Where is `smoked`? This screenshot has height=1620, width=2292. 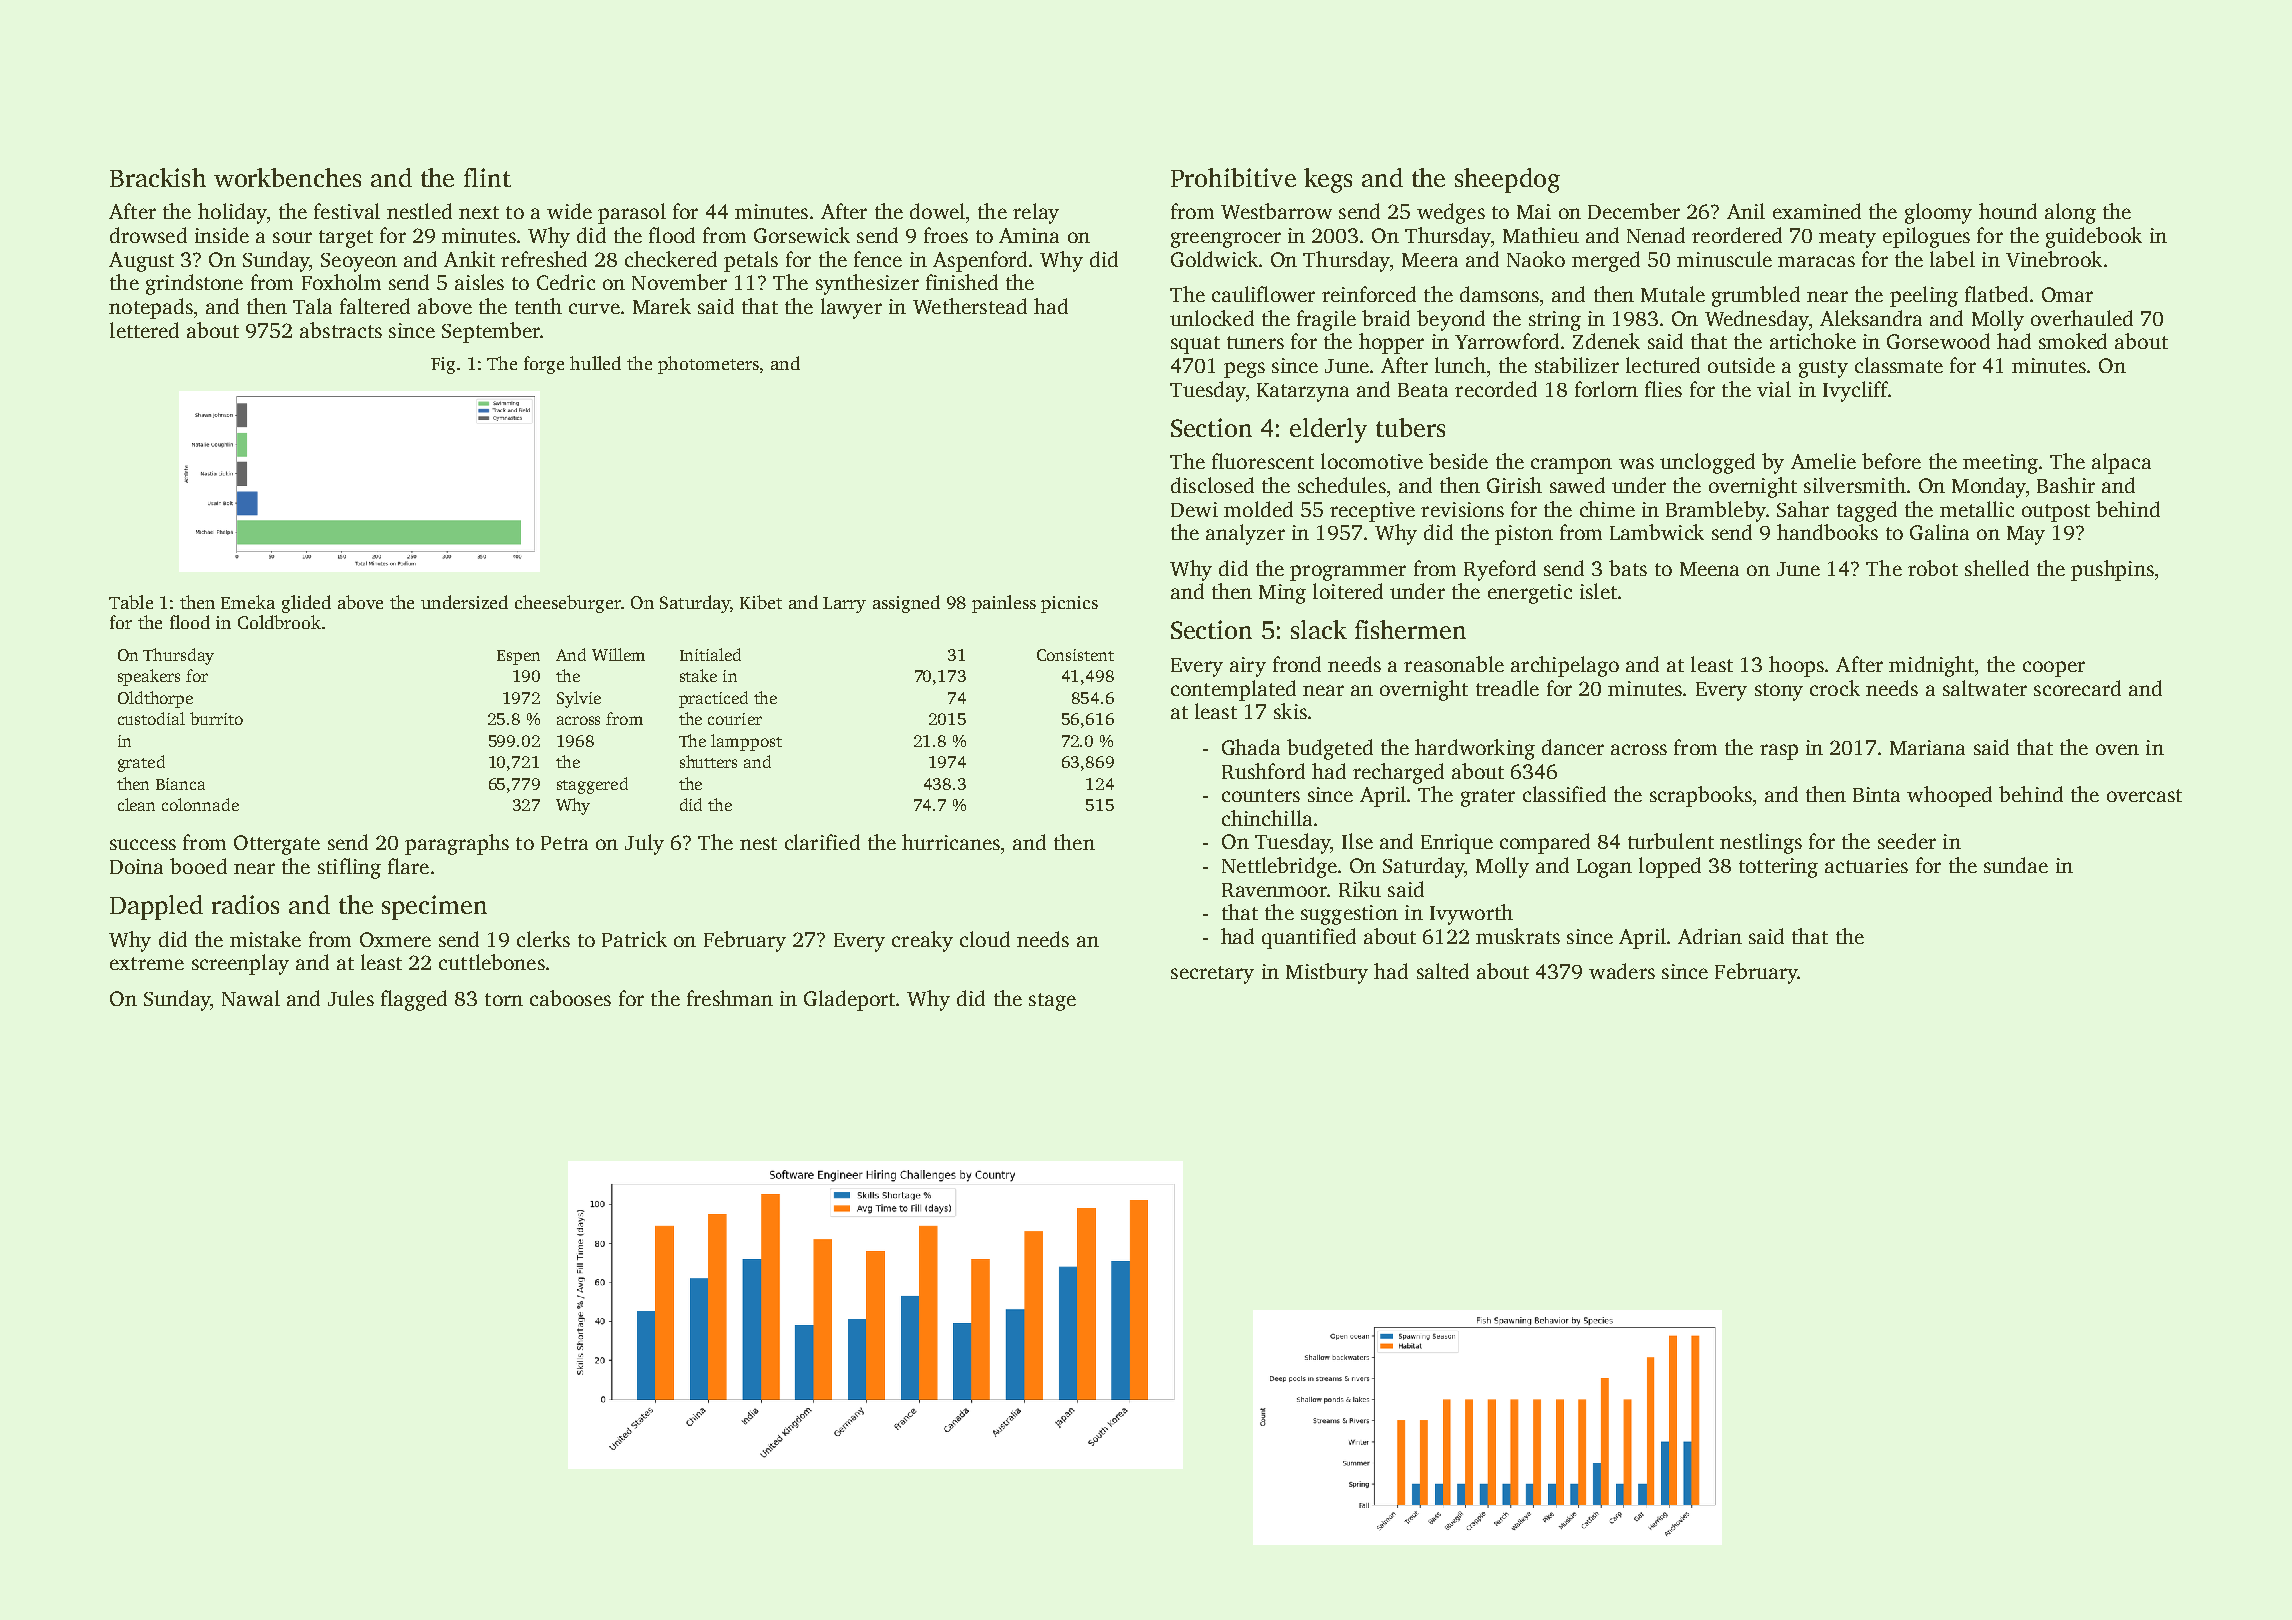 smoked is located at coordinates (2073, 341).
